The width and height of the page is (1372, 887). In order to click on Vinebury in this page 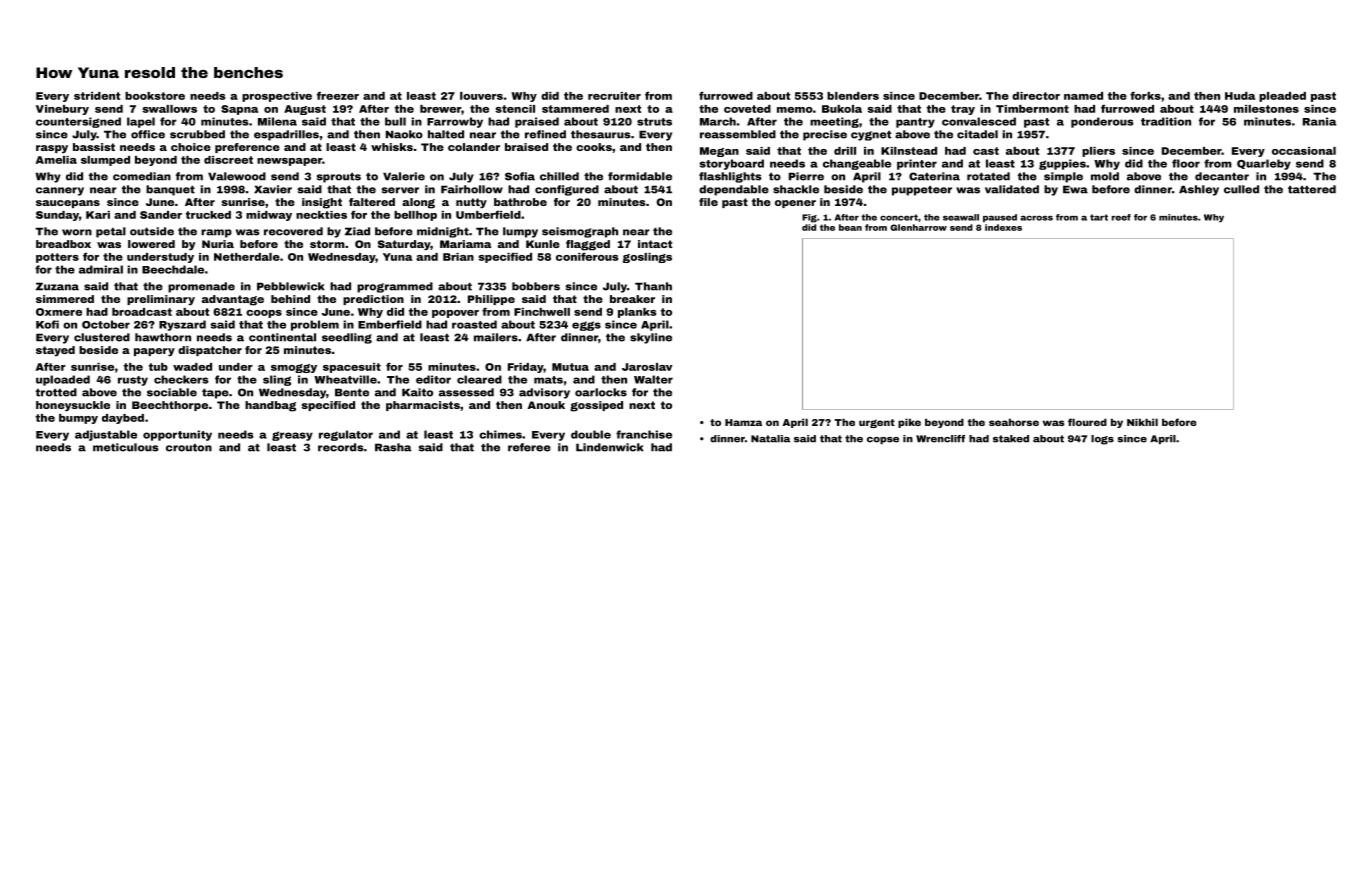, I will do `click(62, 110)`.
